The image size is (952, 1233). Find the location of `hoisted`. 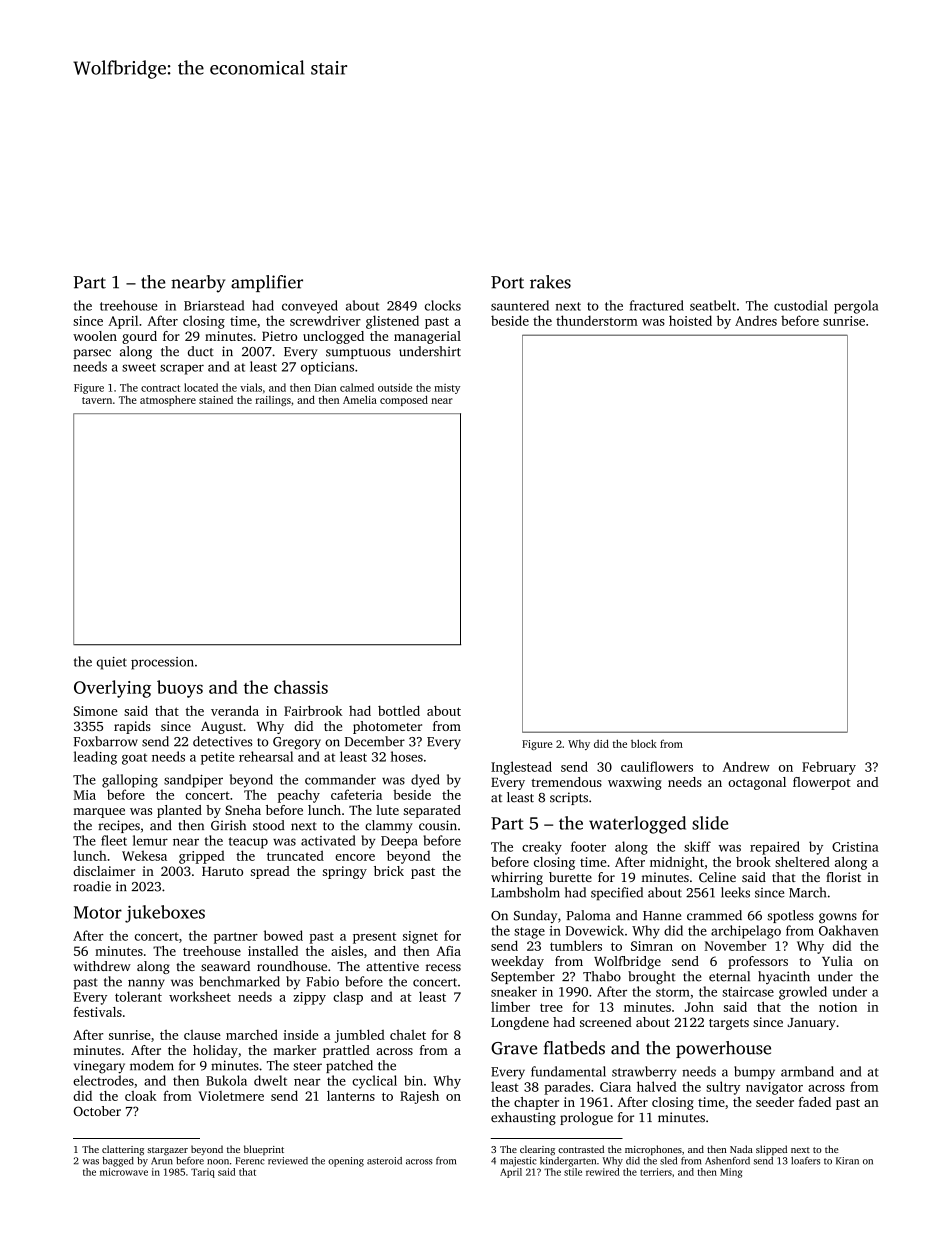

hoisted is located at coordinates (690, 320).
